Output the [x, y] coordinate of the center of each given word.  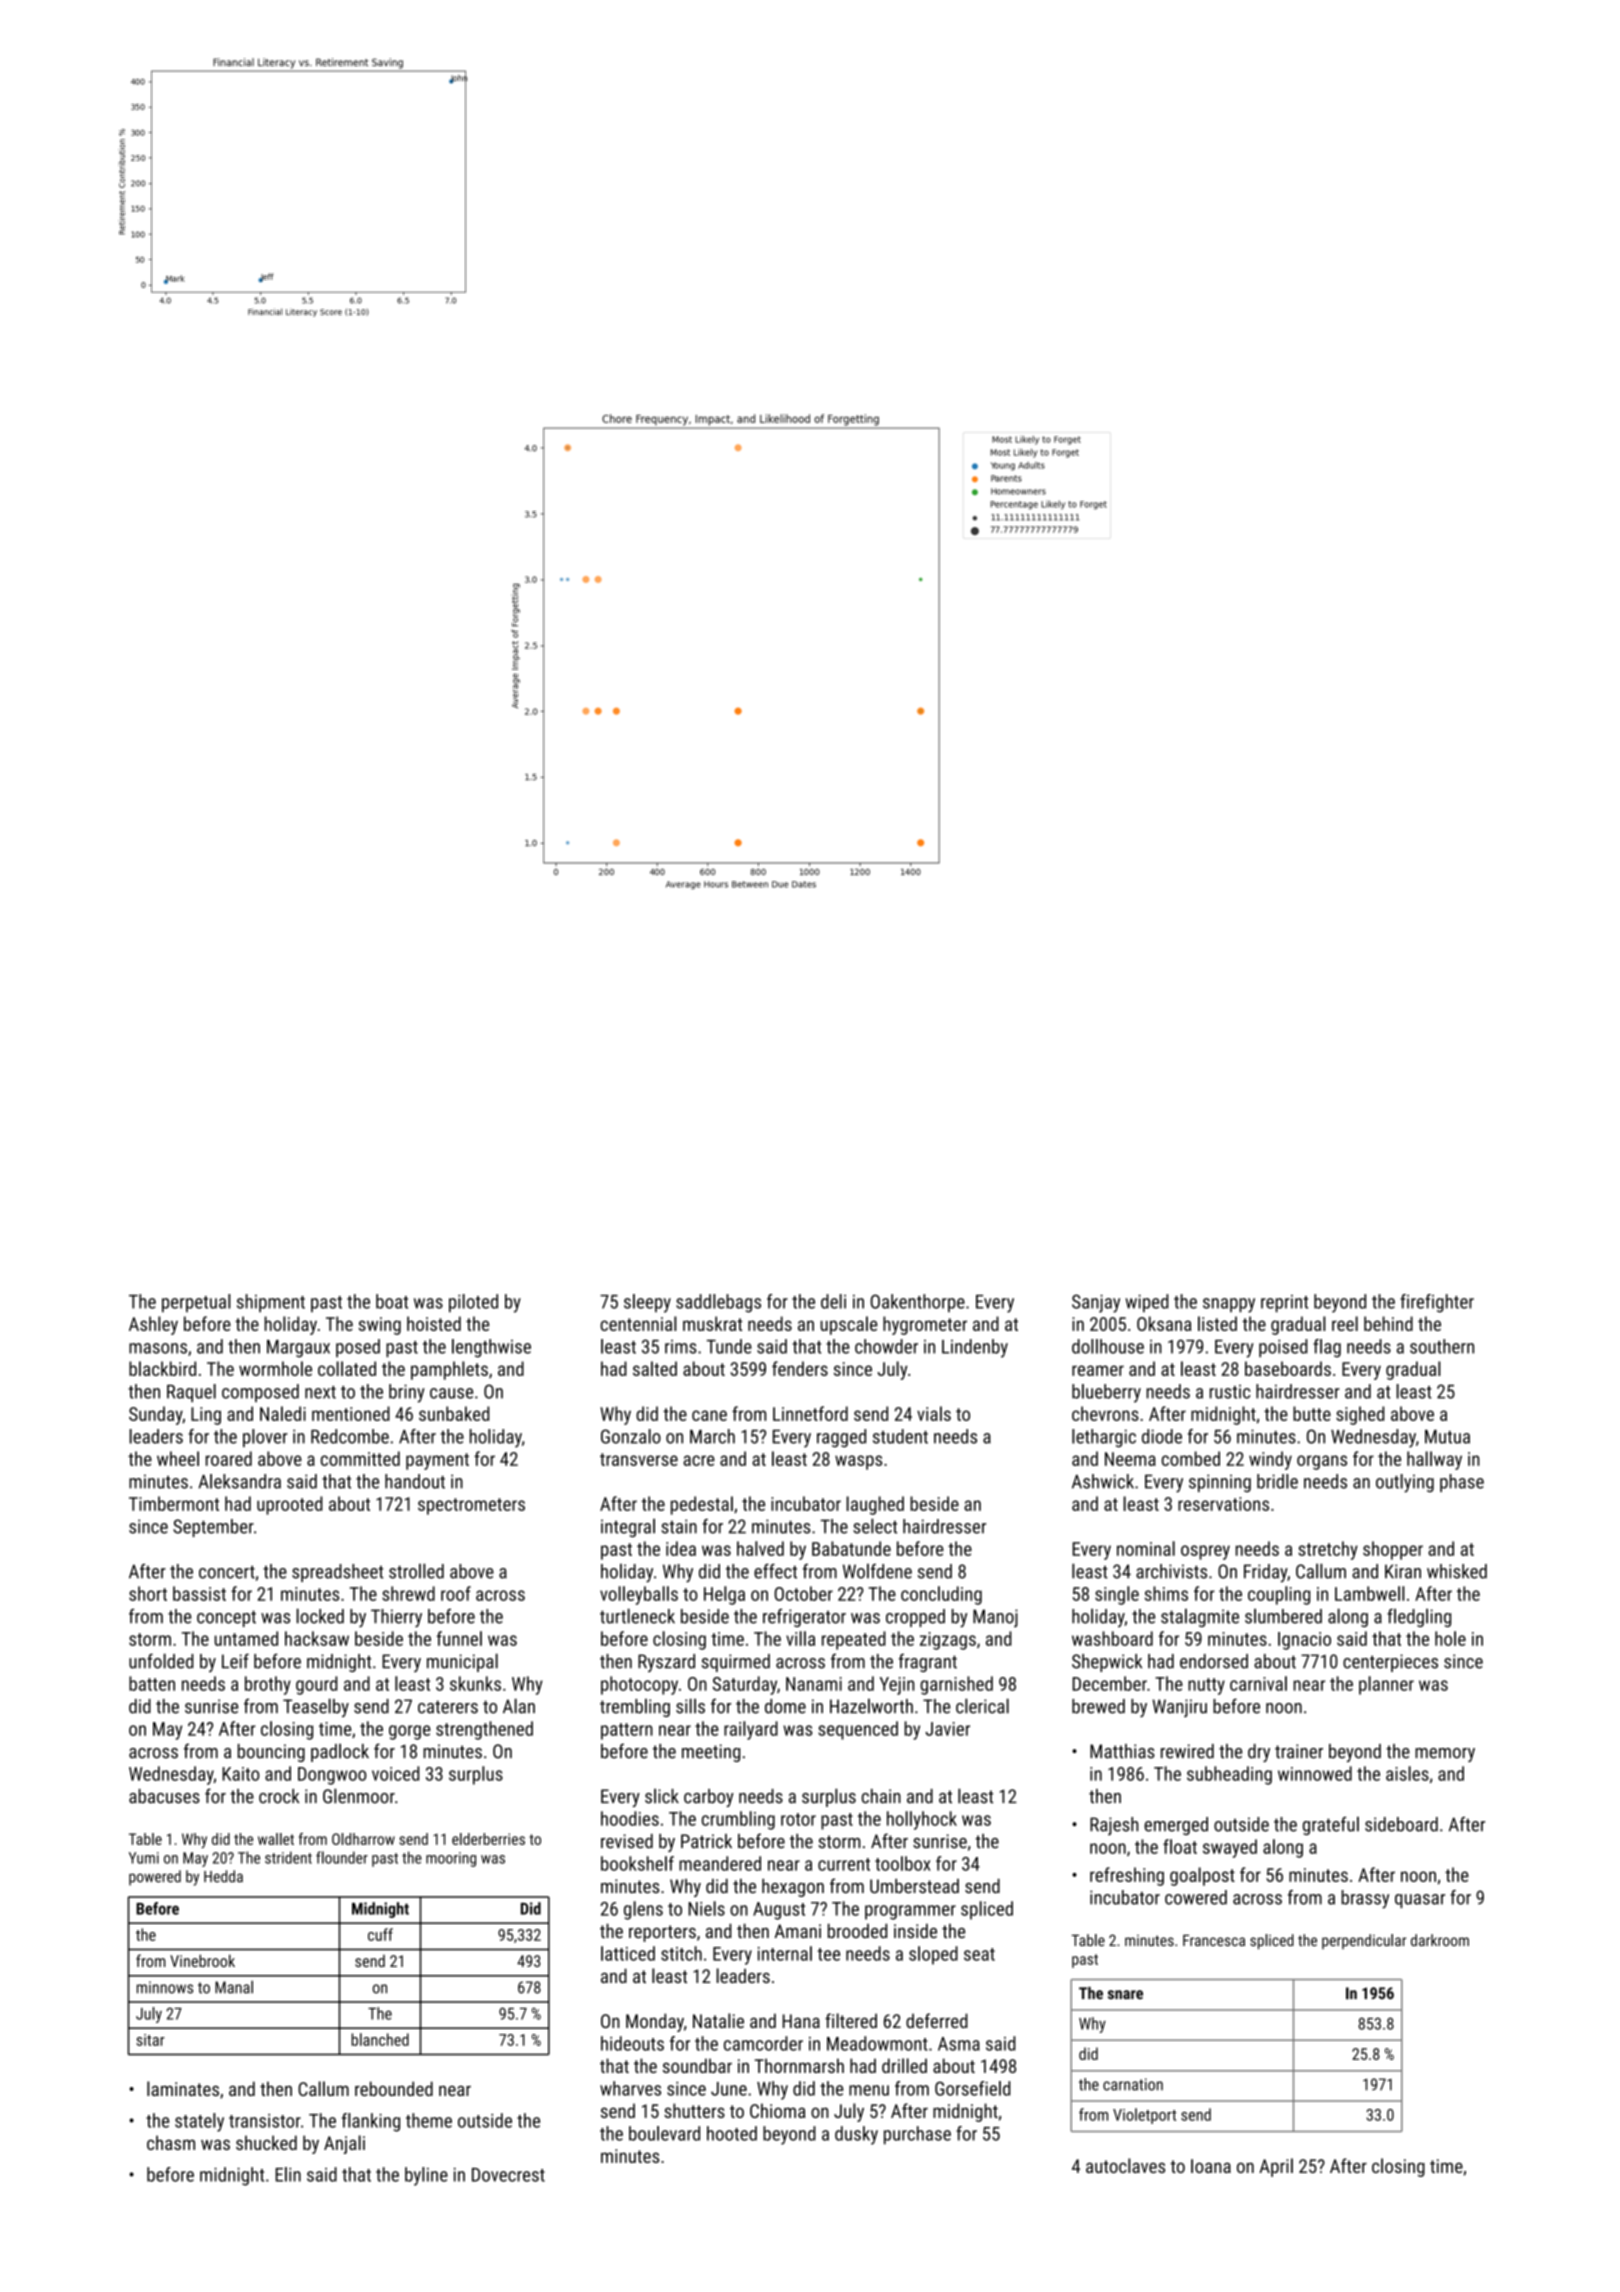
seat [979, 1954]
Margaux [298, 1348]
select [875, 1526]
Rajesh [1114, 1826]
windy [1270, 1460]
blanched [380, 2039]
